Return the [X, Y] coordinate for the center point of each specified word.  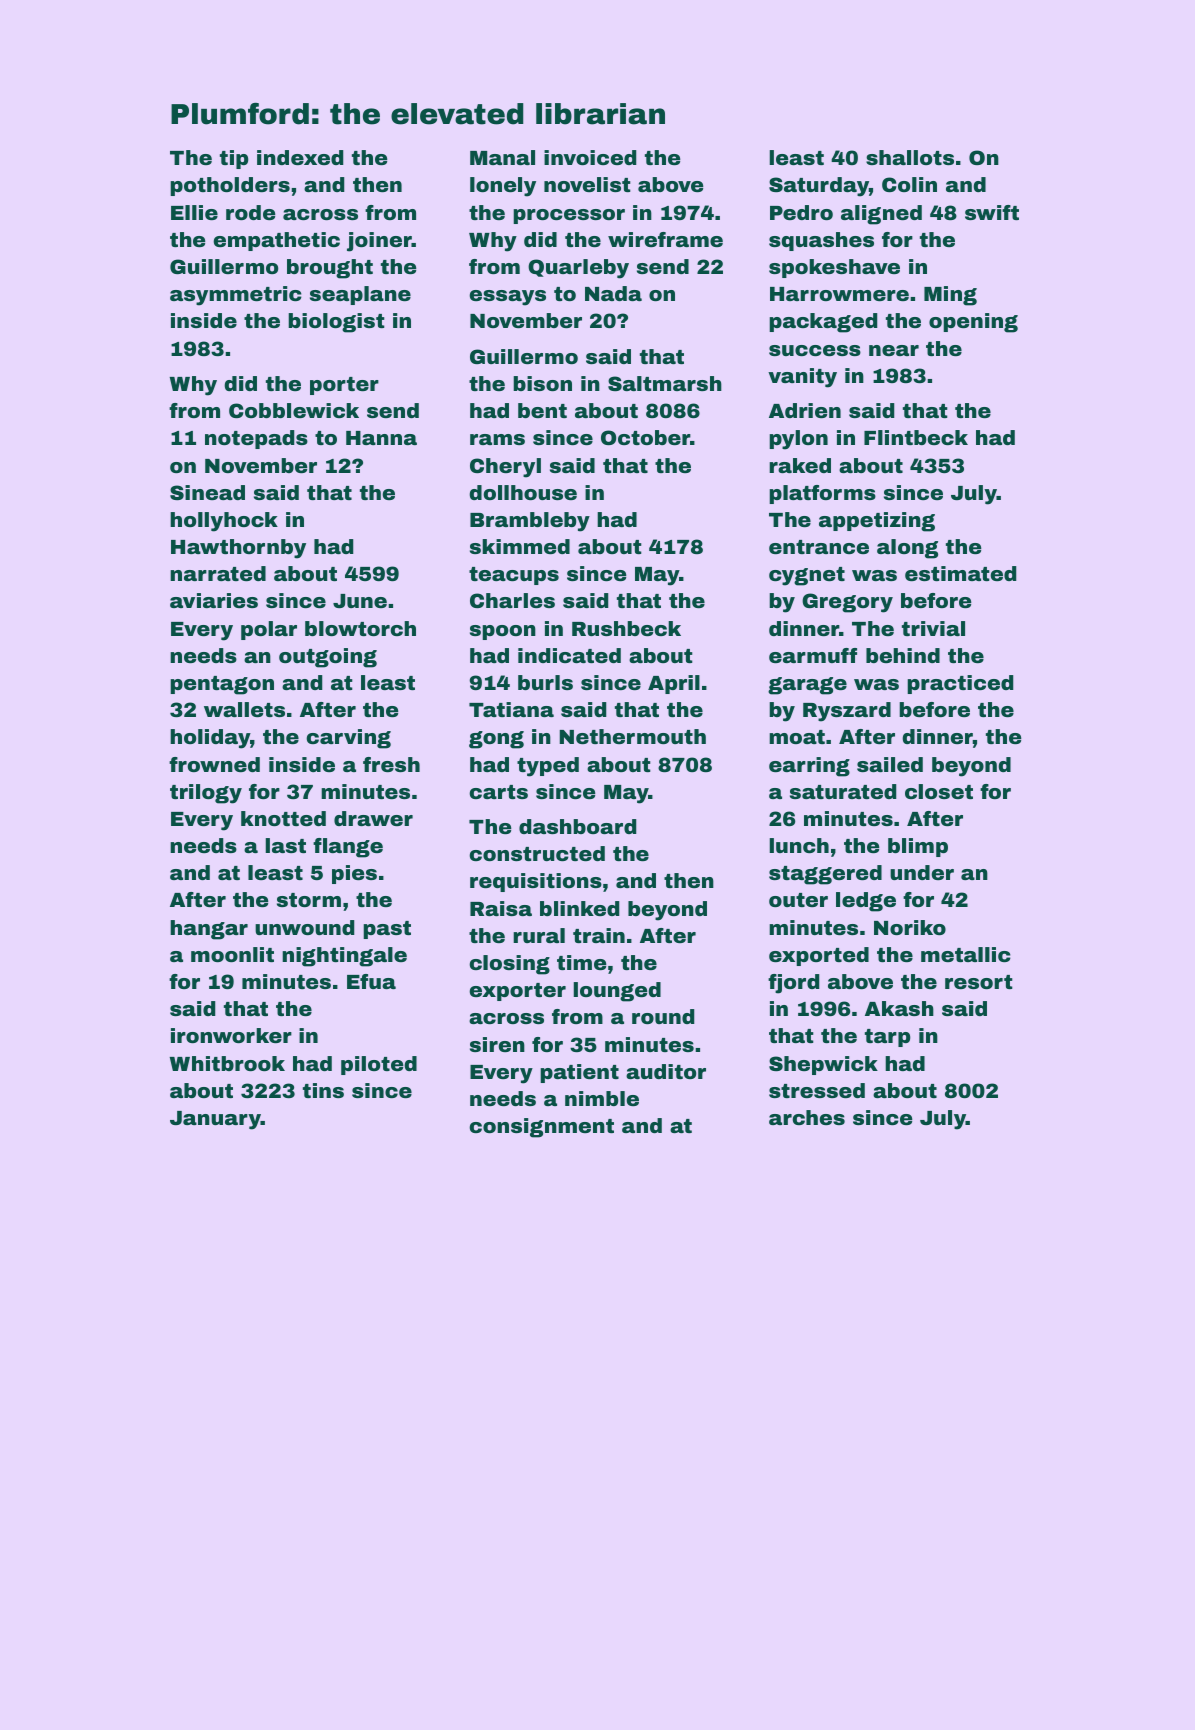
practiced [960, 684]
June [360, 601]
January [215, 1120]
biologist [336, 323]
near [894, 350]
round [663, 1016]
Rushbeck [626, 628]
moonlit [232, 954]
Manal [502, 157]
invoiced [590, 157]
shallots [910, 157]
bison [542, 383]
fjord [793, 984]
